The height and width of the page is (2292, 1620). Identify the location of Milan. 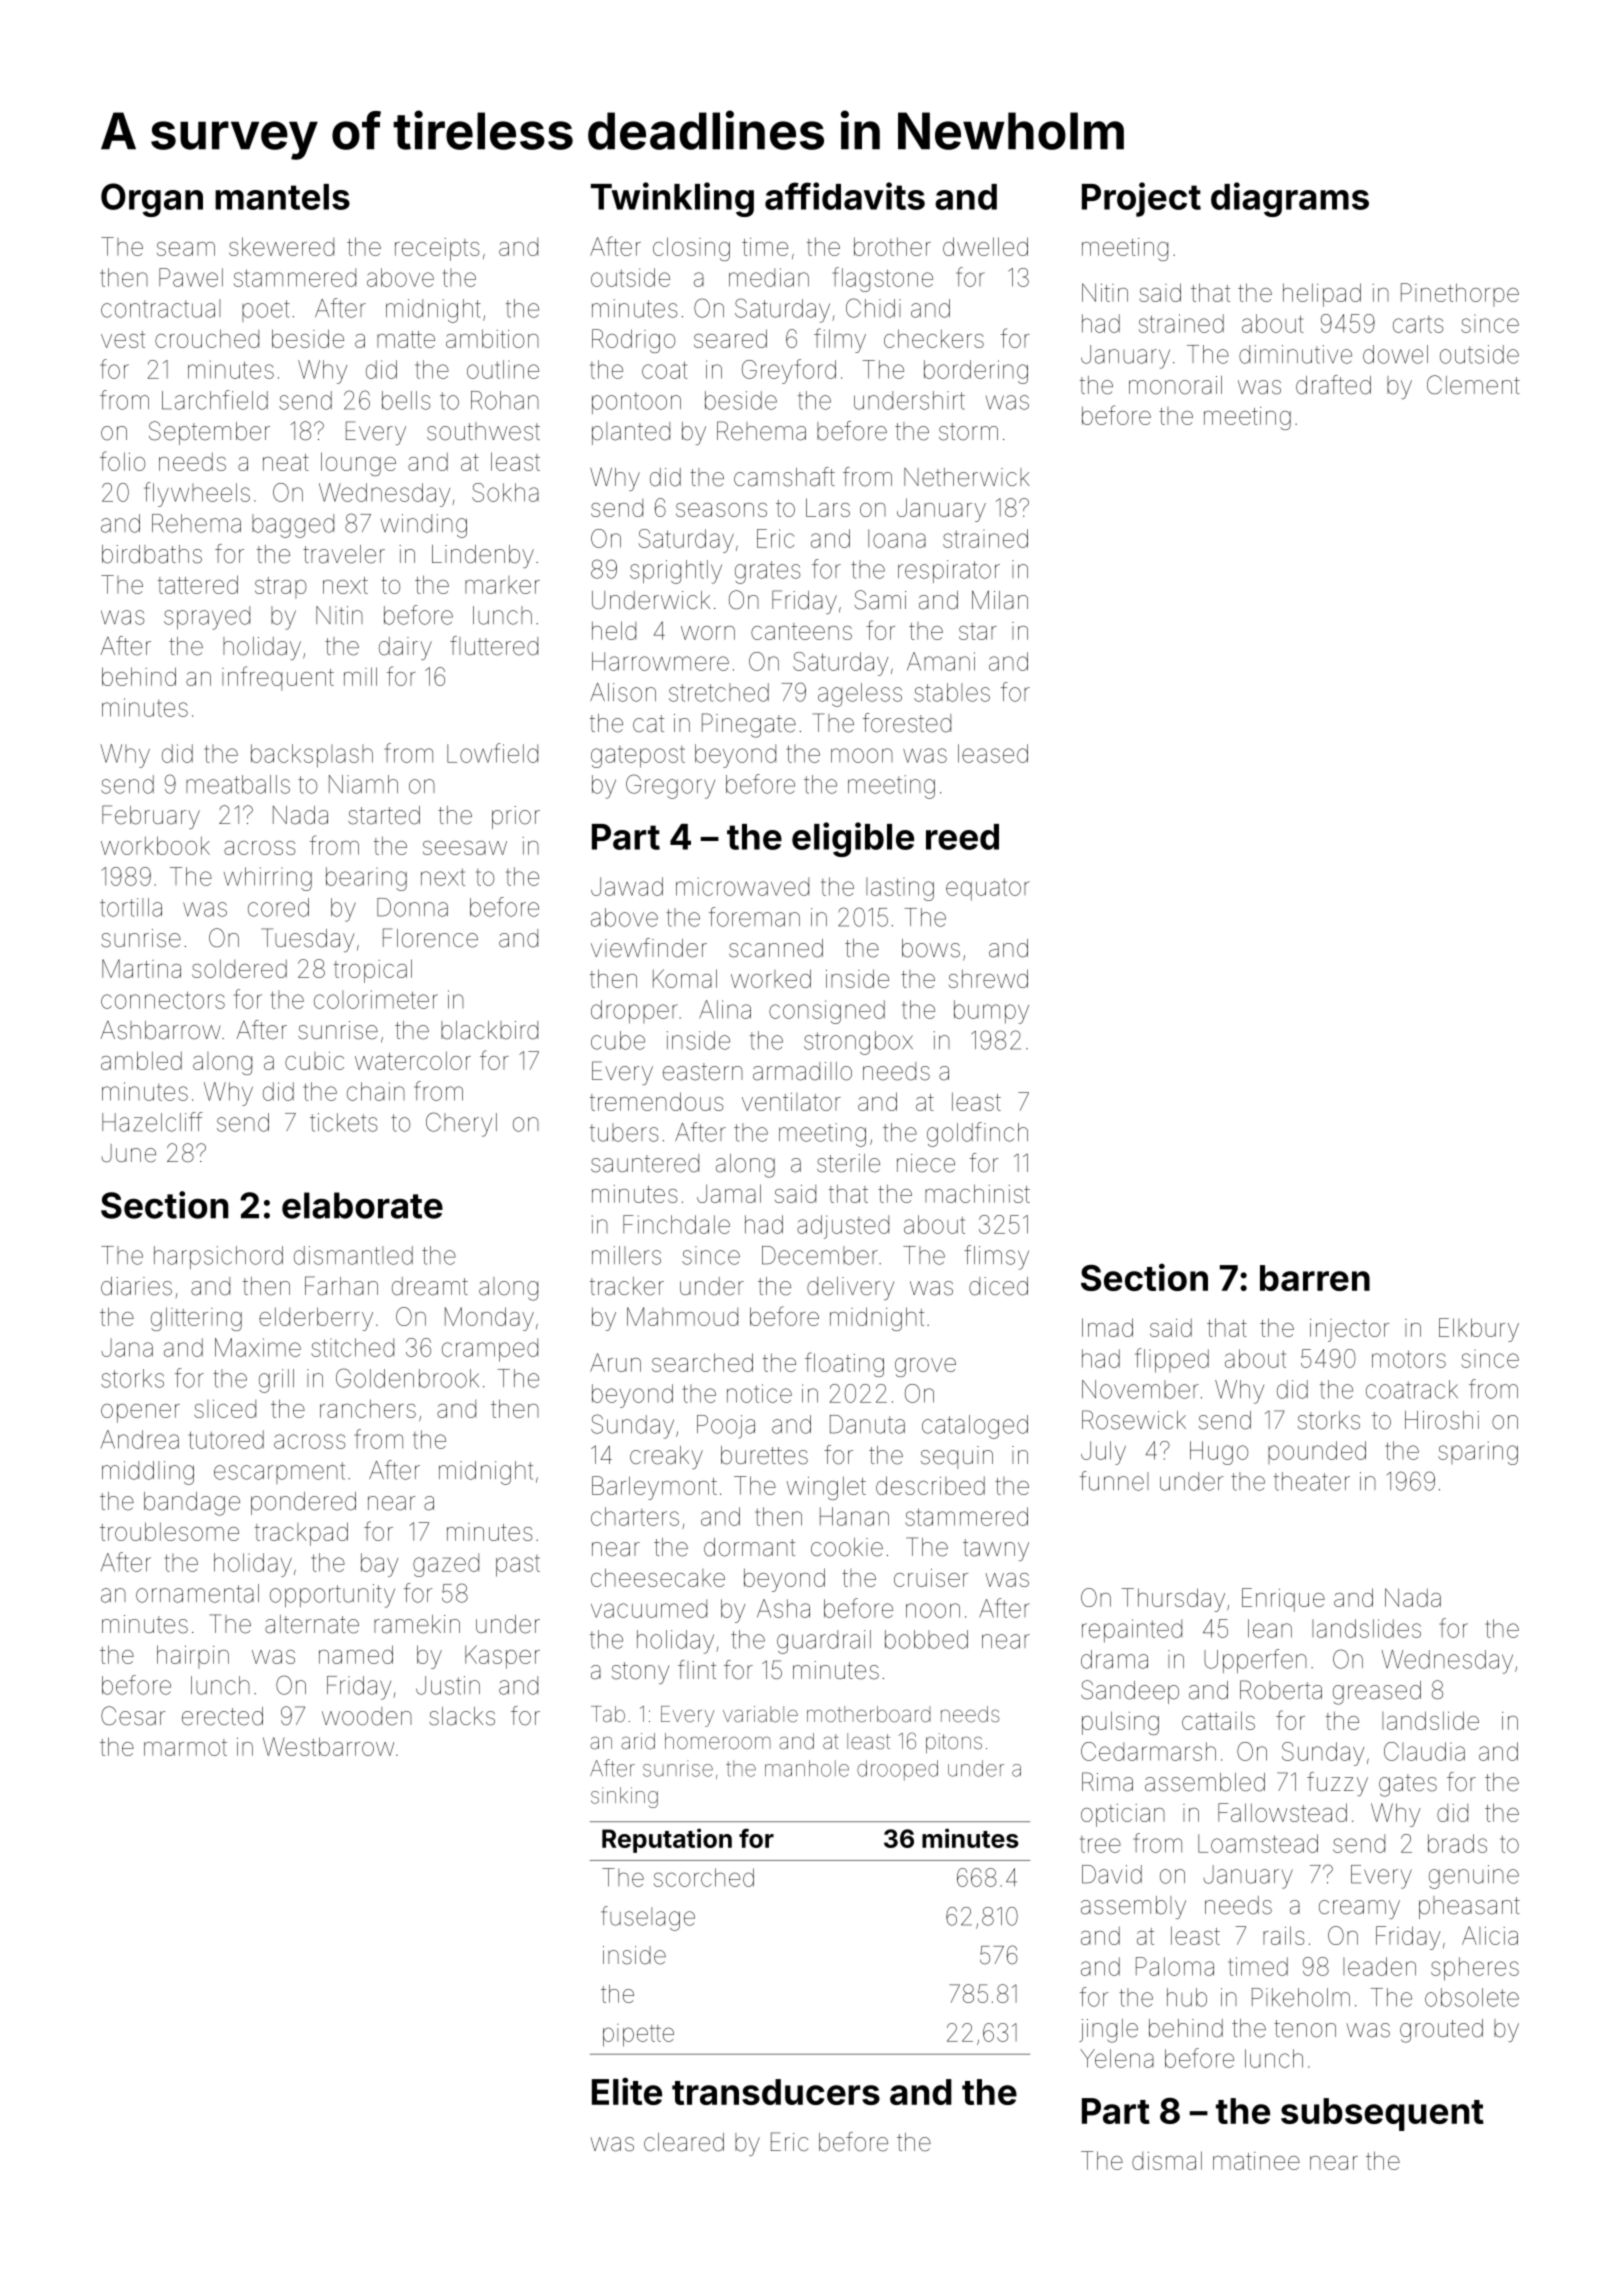
(1000, 600).
